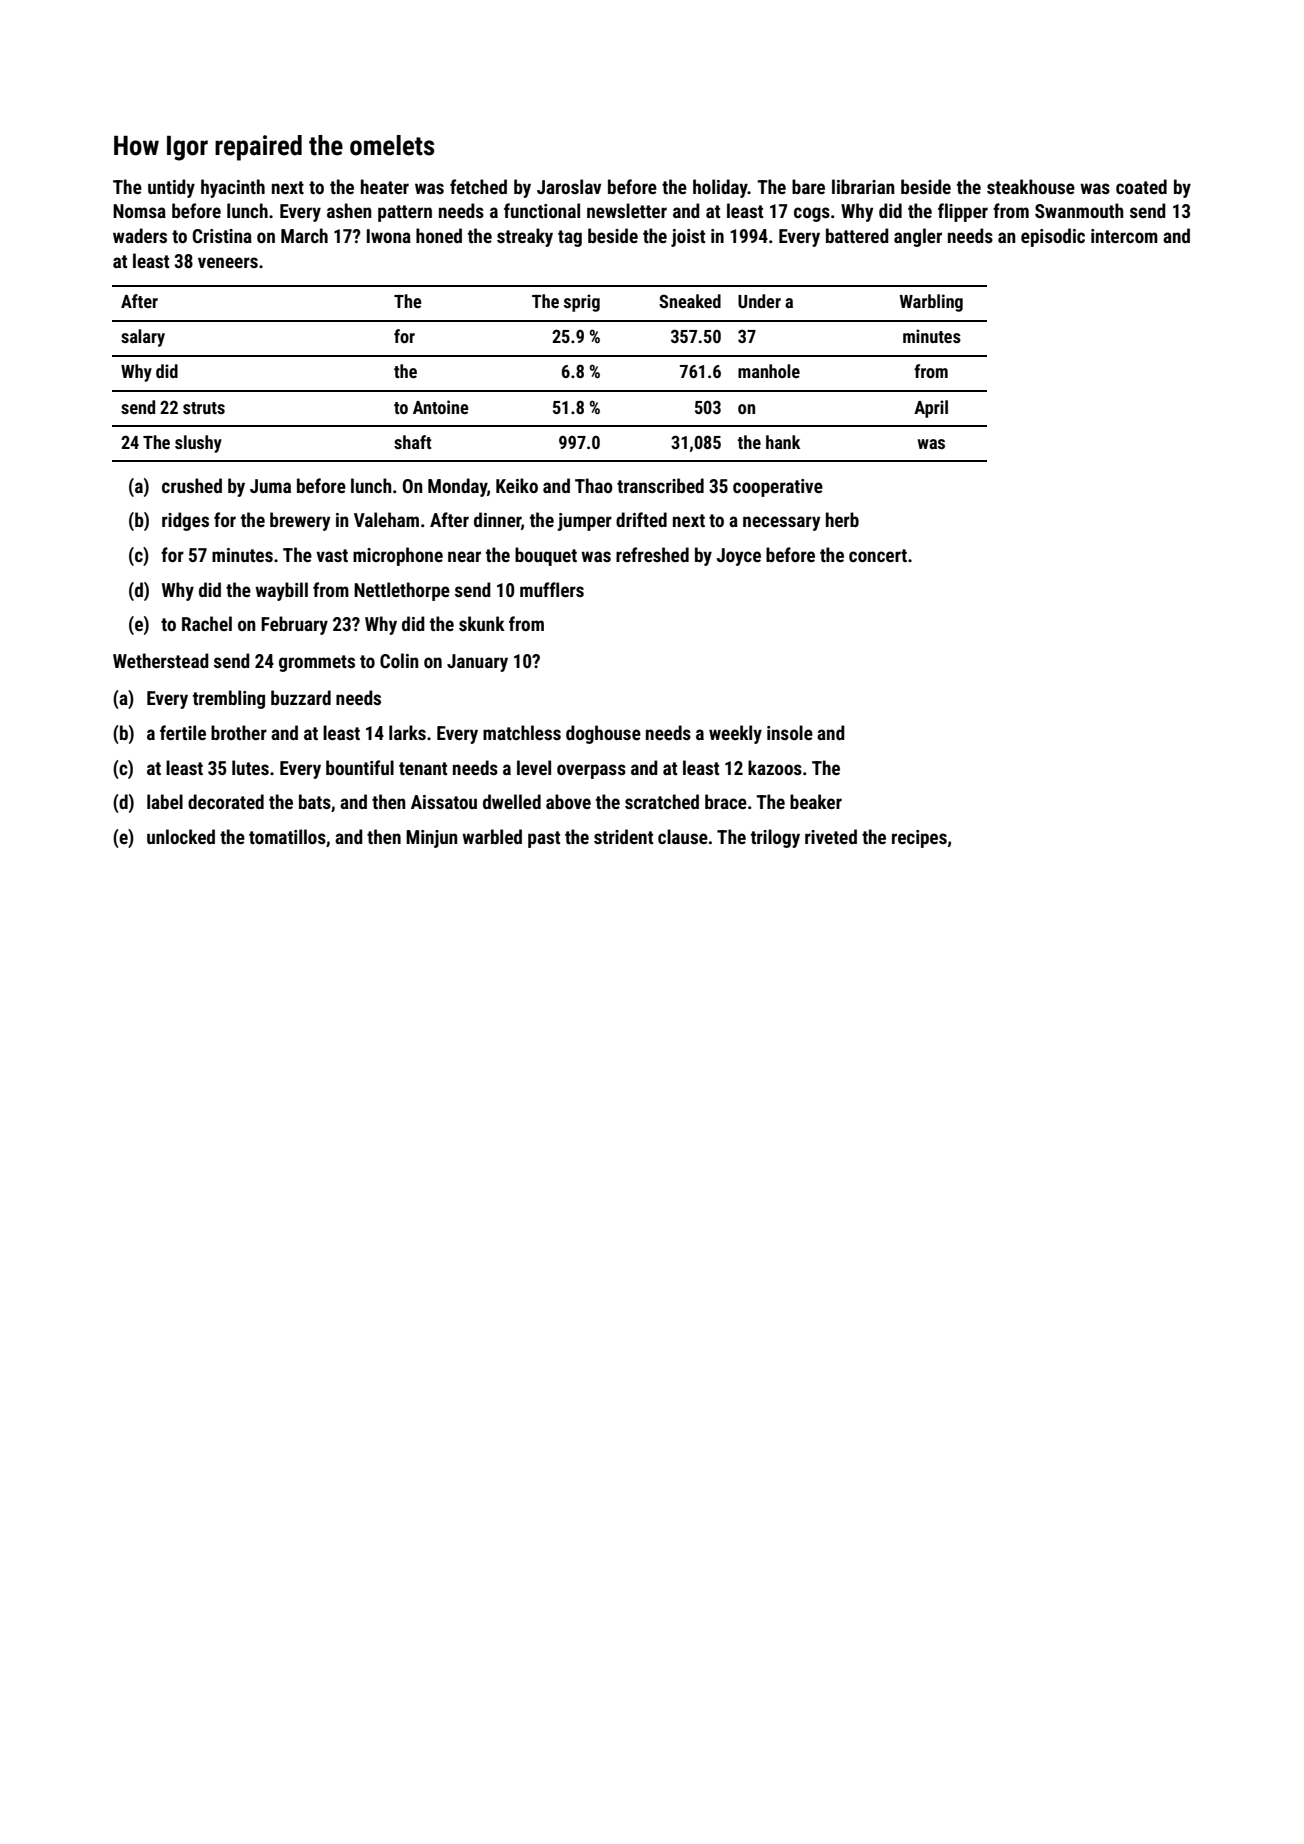 This page has height=1844, width=1304. Describe the element at coordinates (931, 409) in the page. I see `April` at that location.
